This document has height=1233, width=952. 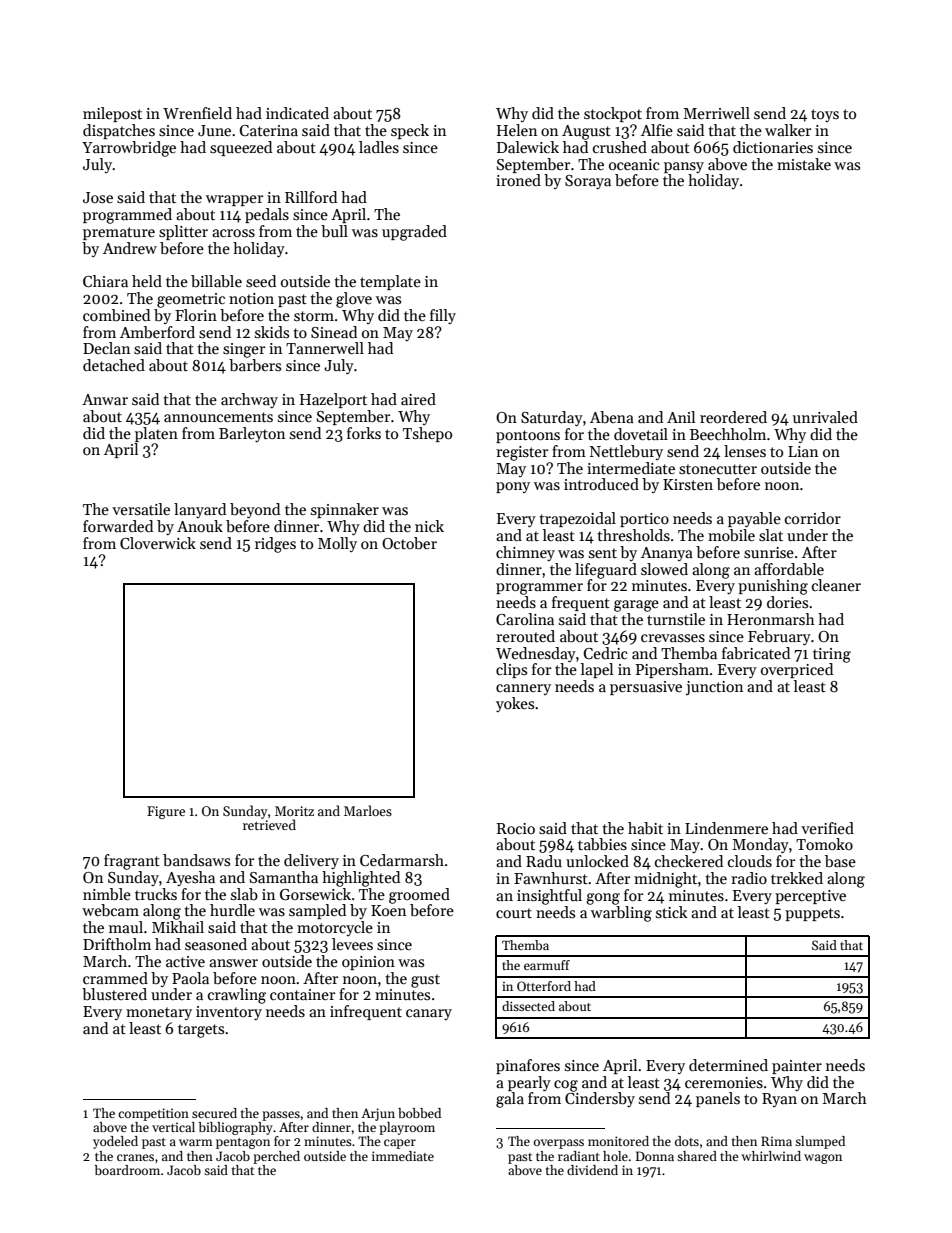 I want to click on Lindenmere, so click(x=726, y=828).
